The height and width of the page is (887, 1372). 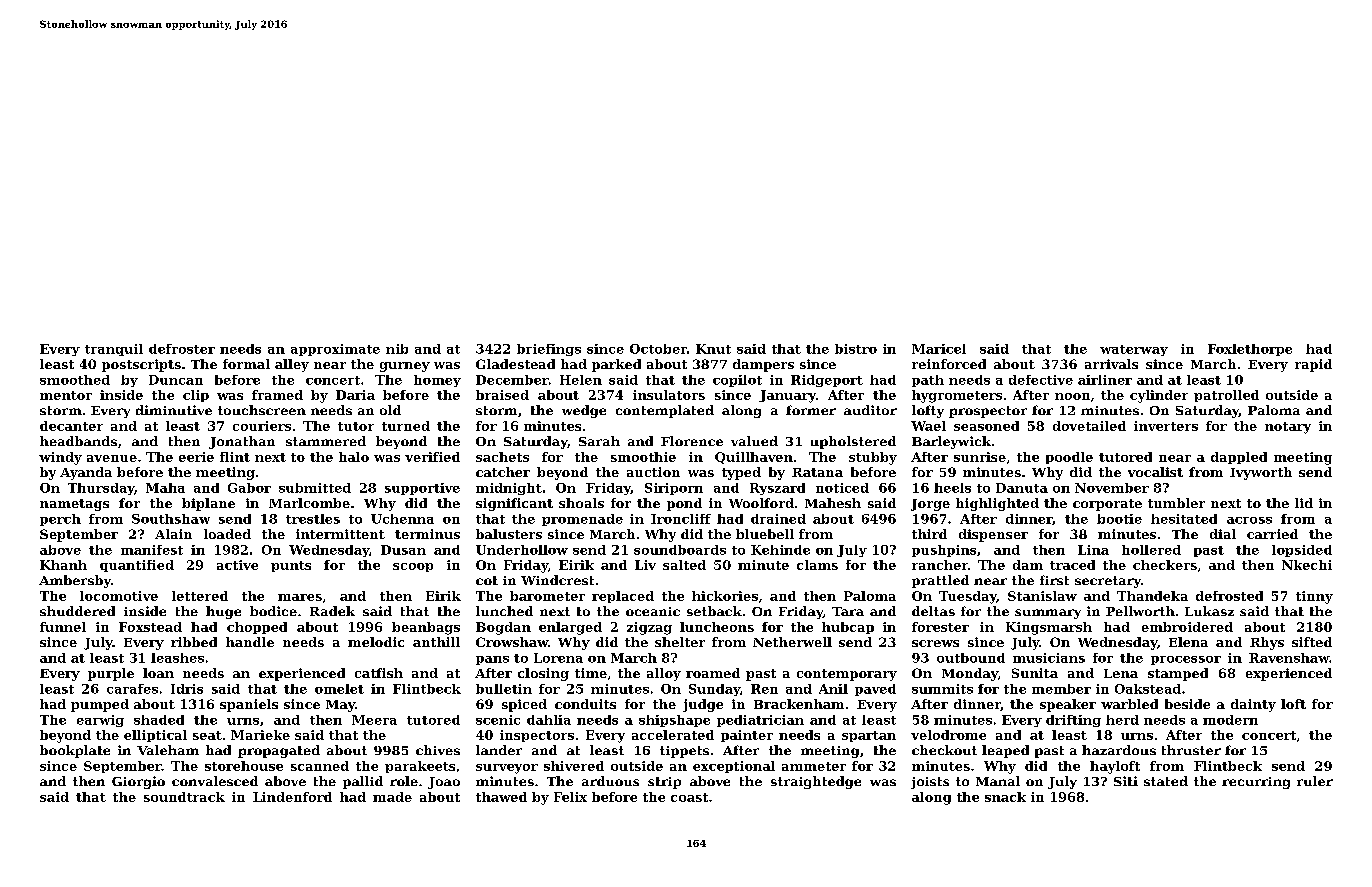 What do you see at coordinates (184, 797) in the page?
I see `soundtrack` at bounding box center [184, 797].
